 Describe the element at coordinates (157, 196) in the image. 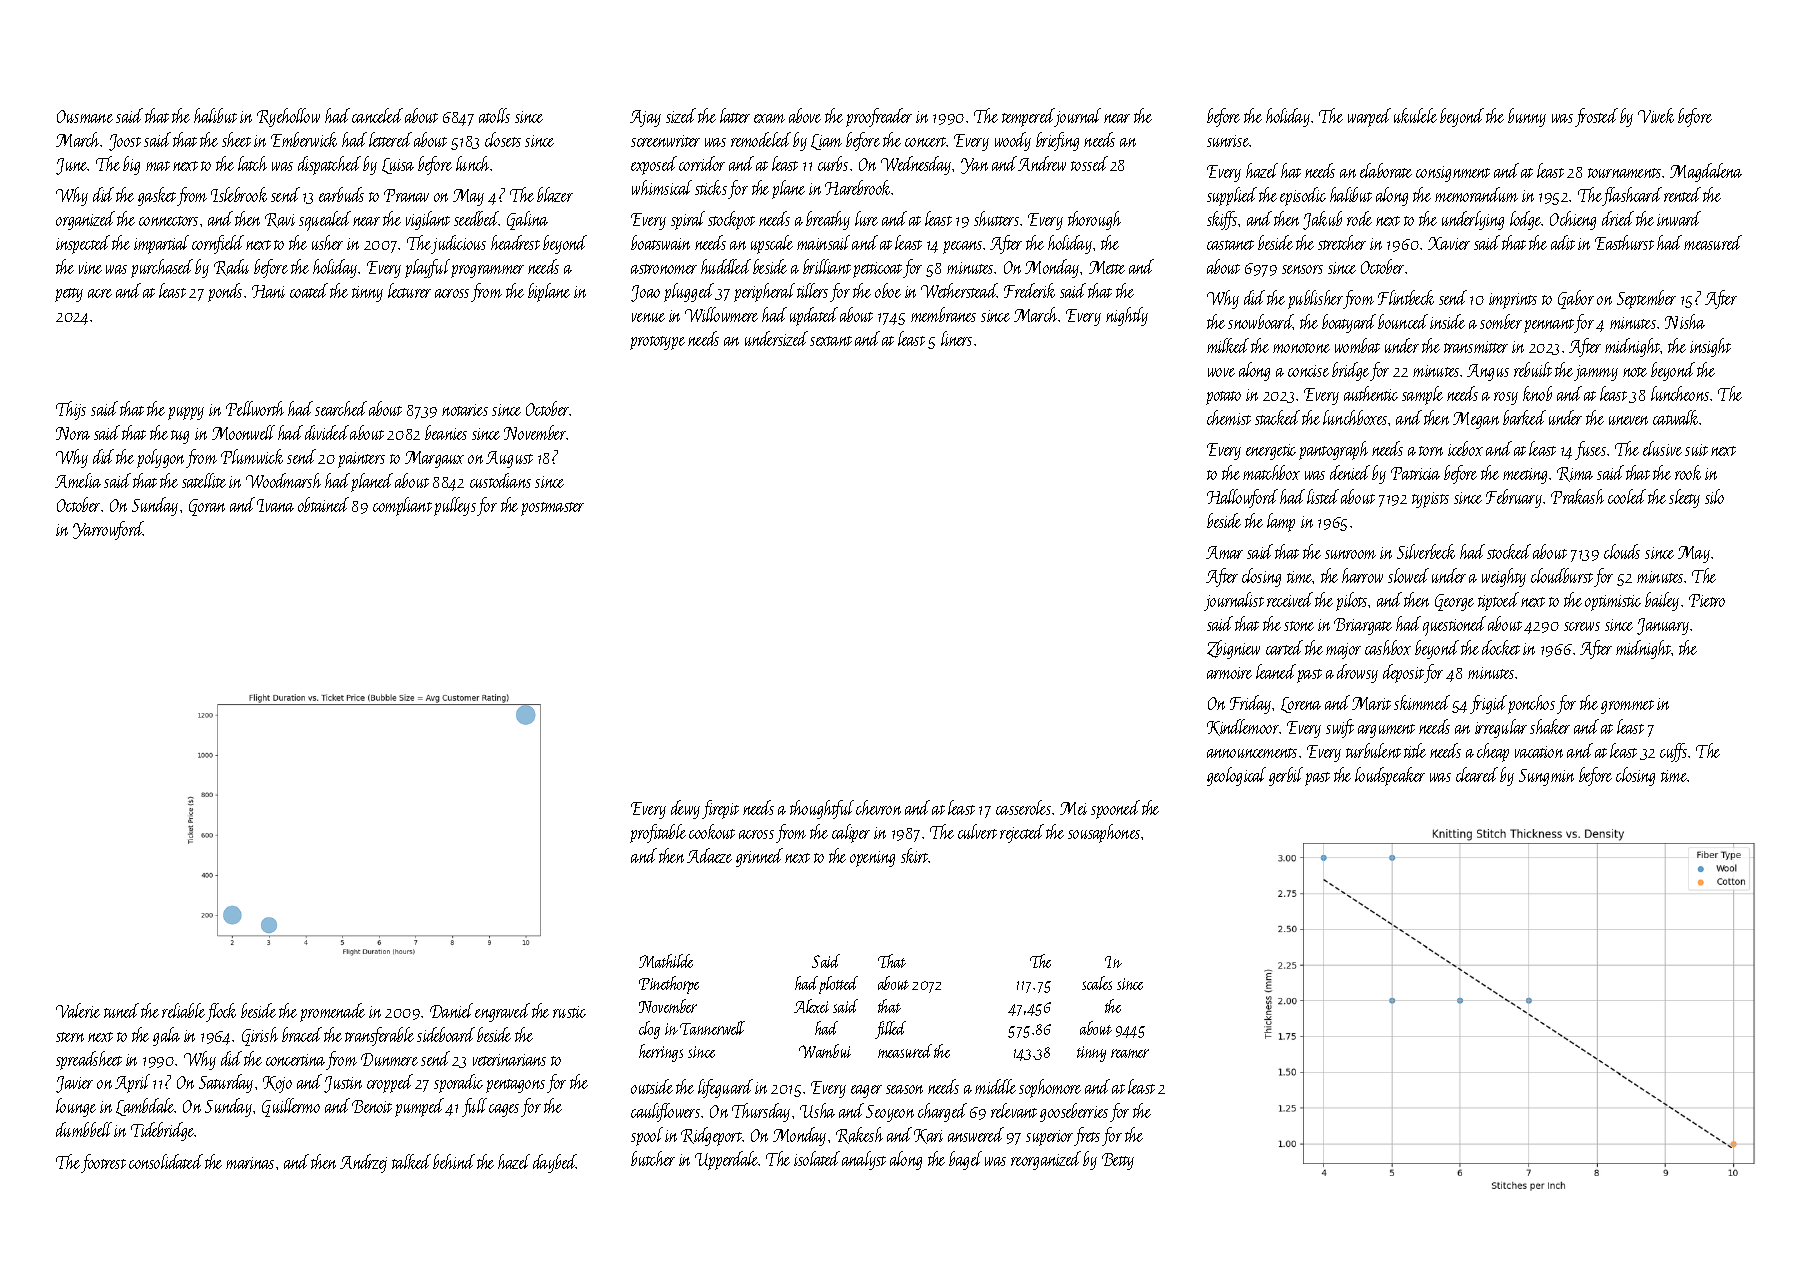

I see `gasket` at that location.
